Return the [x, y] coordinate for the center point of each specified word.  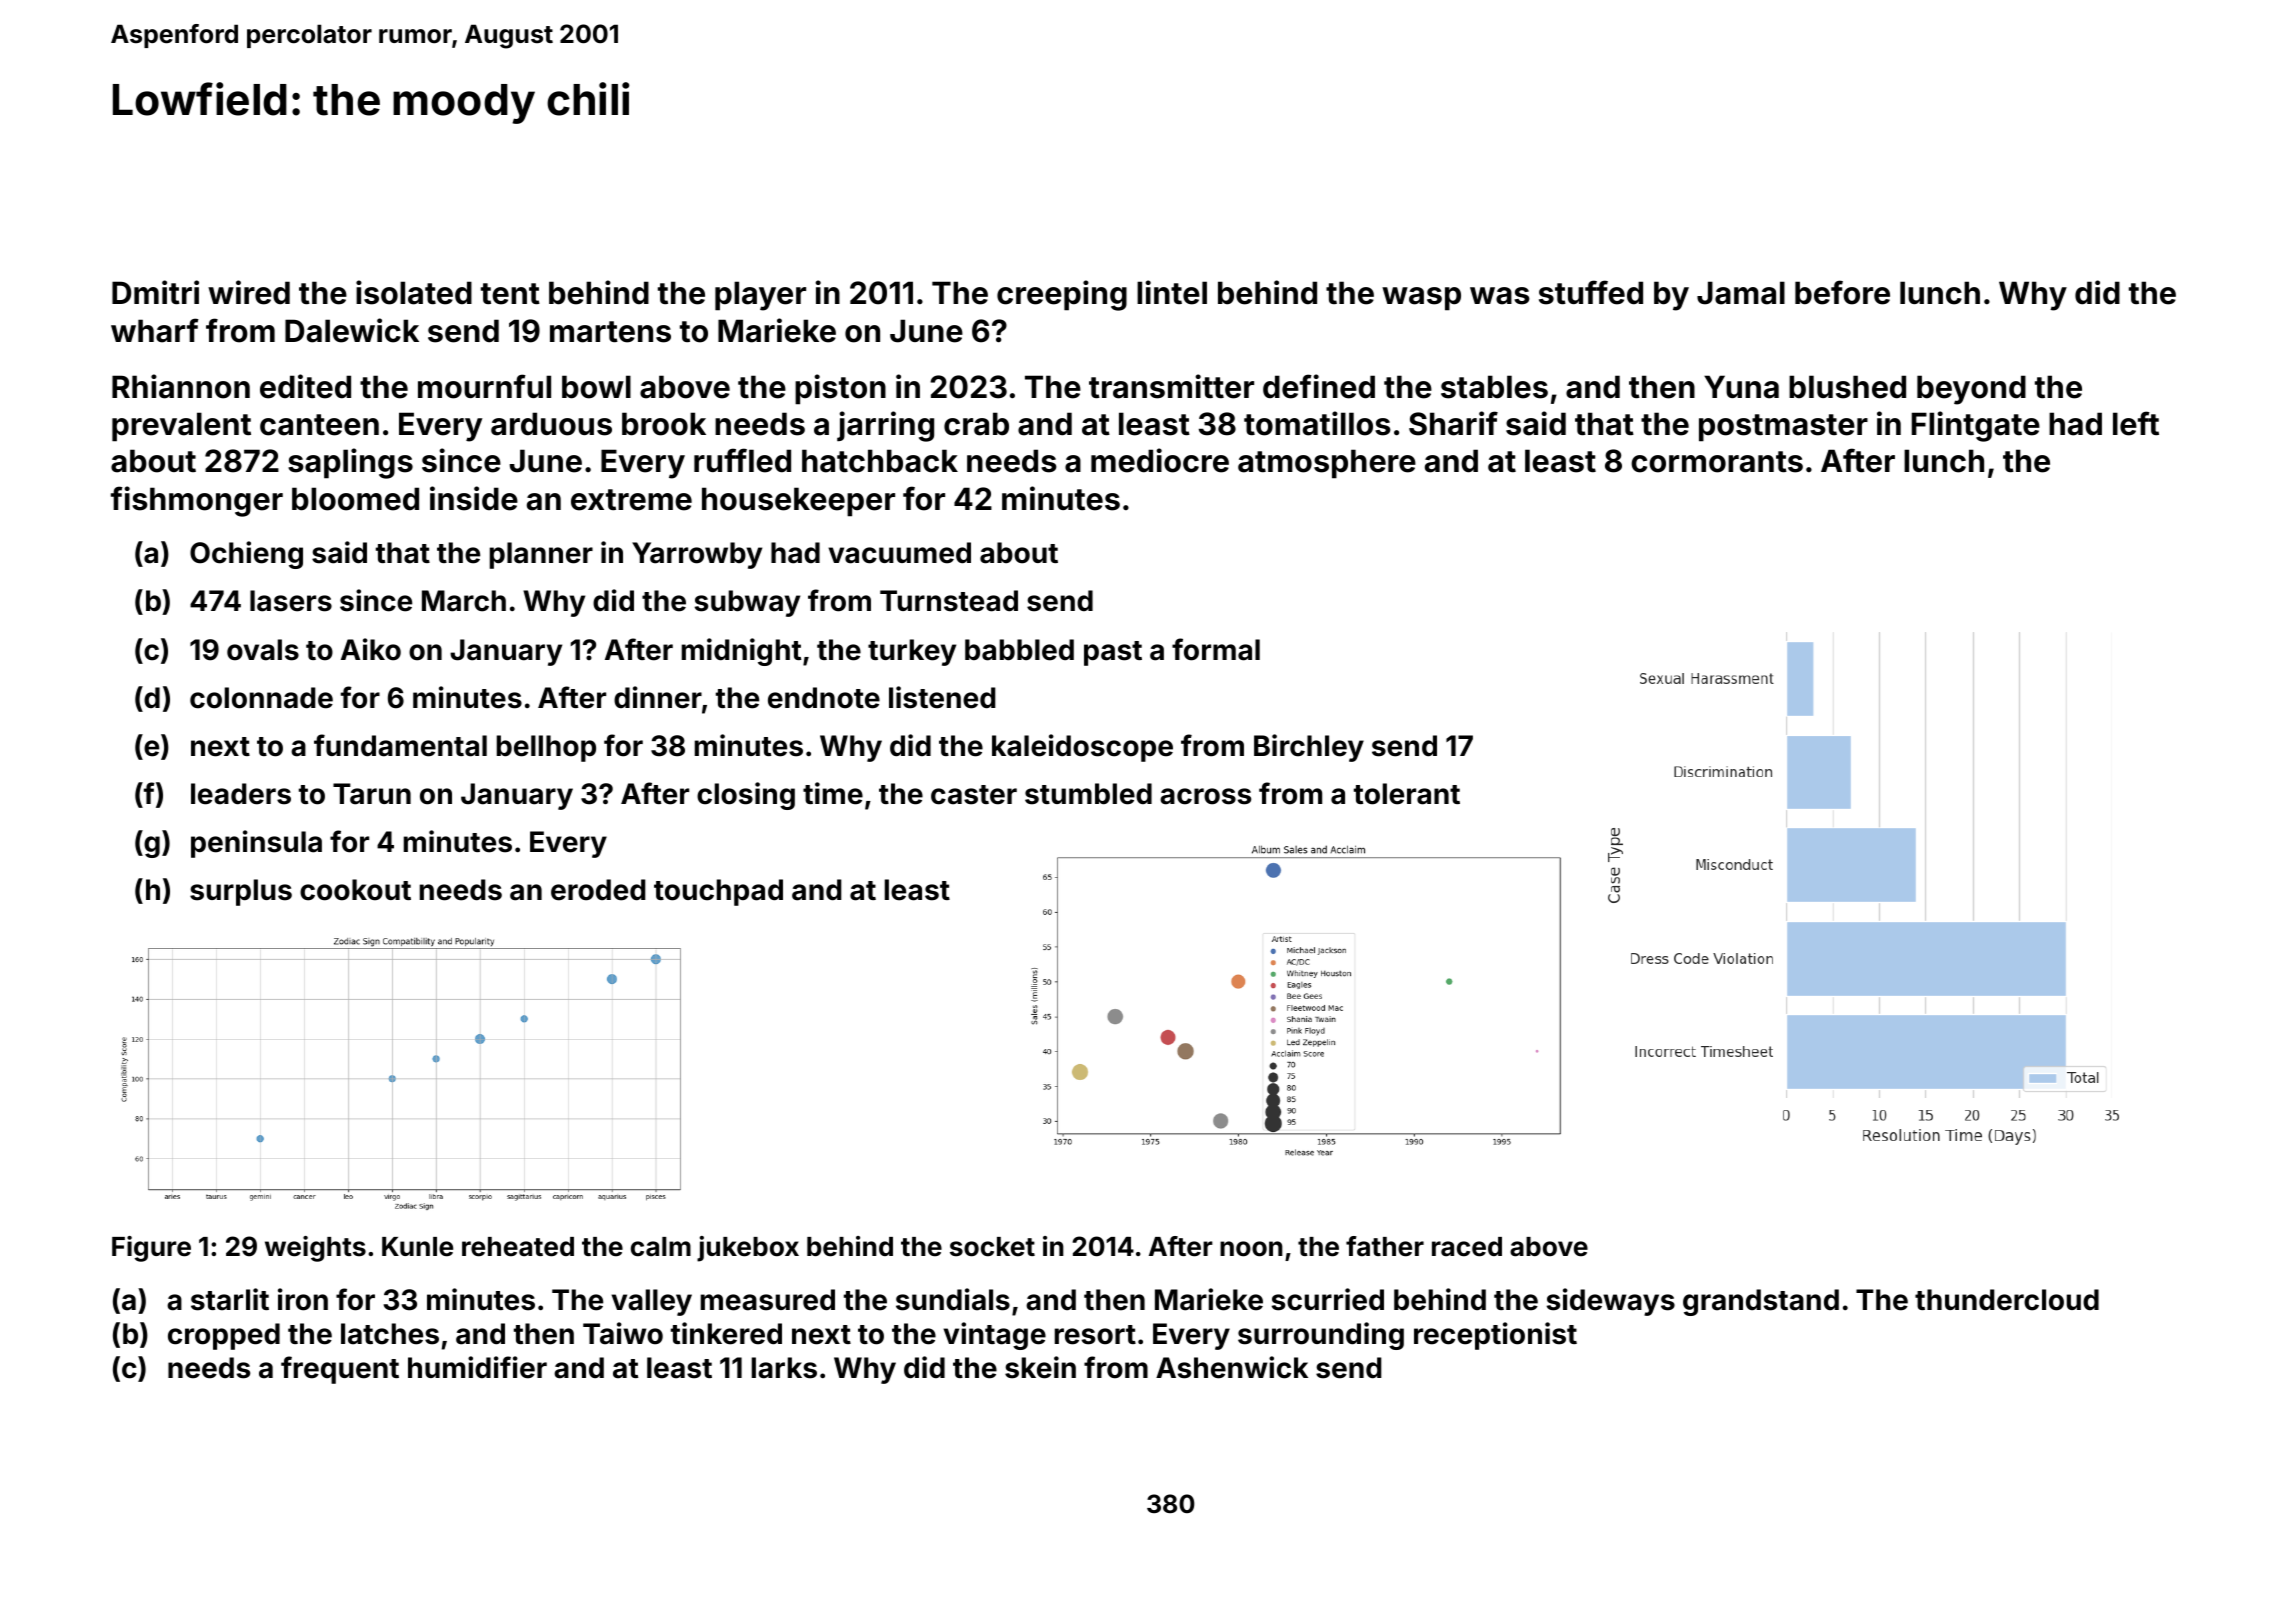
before [1842, 292]
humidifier [477, 1367]
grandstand [1761, 1302]
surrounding [1321, 1336]
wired [249, 292]
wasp [1421, 299]
